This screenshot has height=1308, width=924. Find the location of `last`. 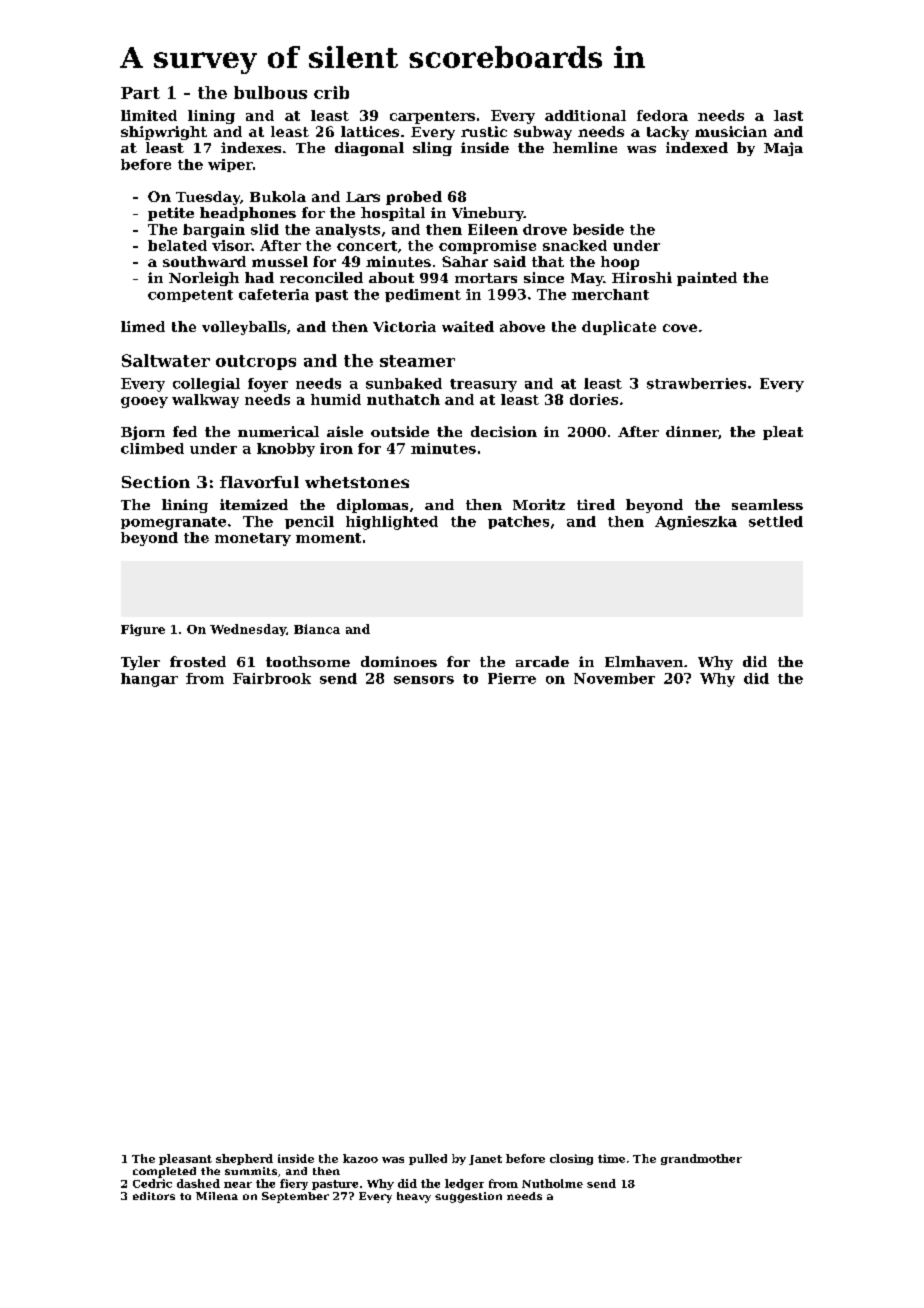

last is located at coordinates (788, 115).
